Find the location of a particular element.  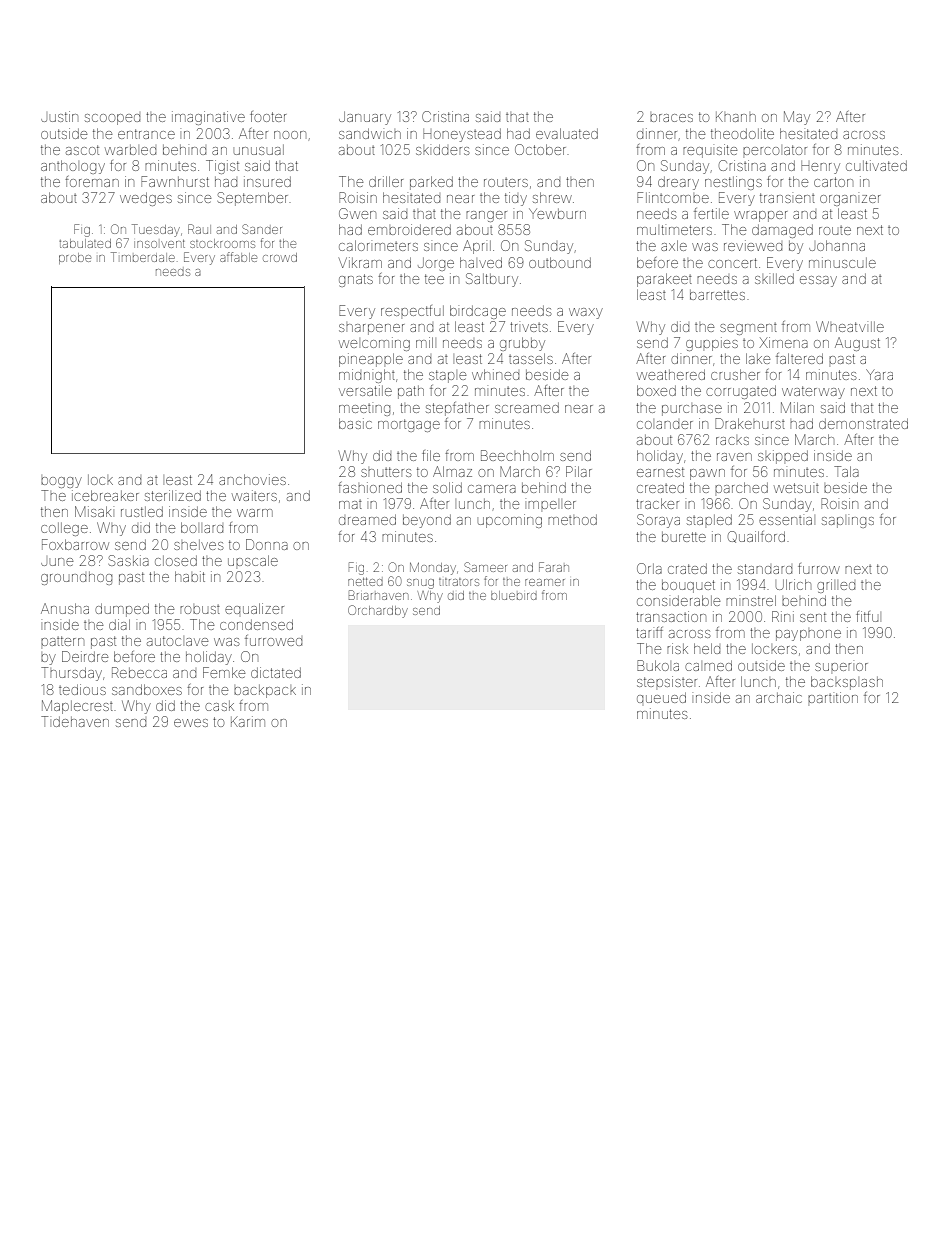

wrapper is located at coordinates (760, 216).
